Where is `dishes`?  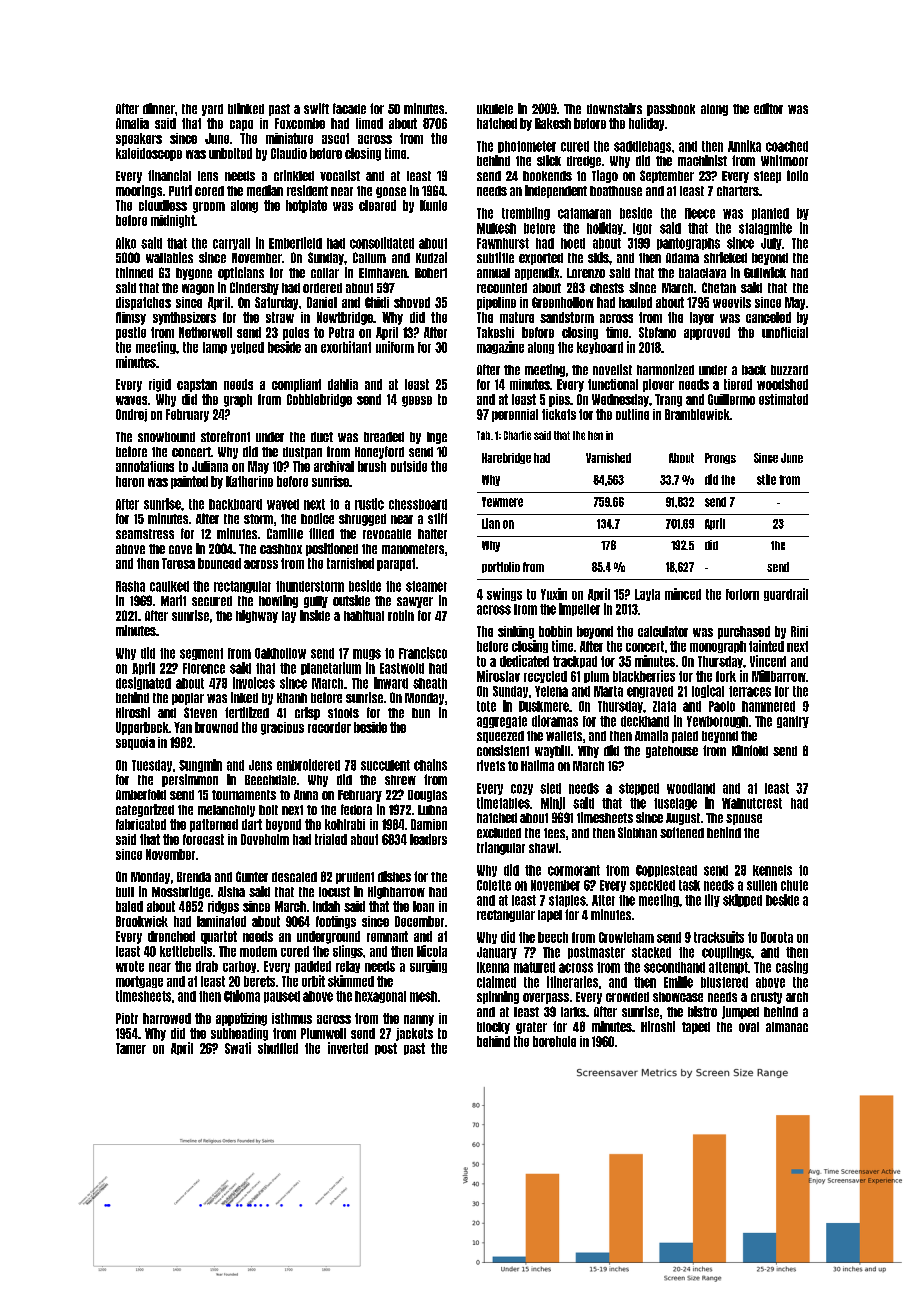
dishes is located at coordinates (394, 876).
